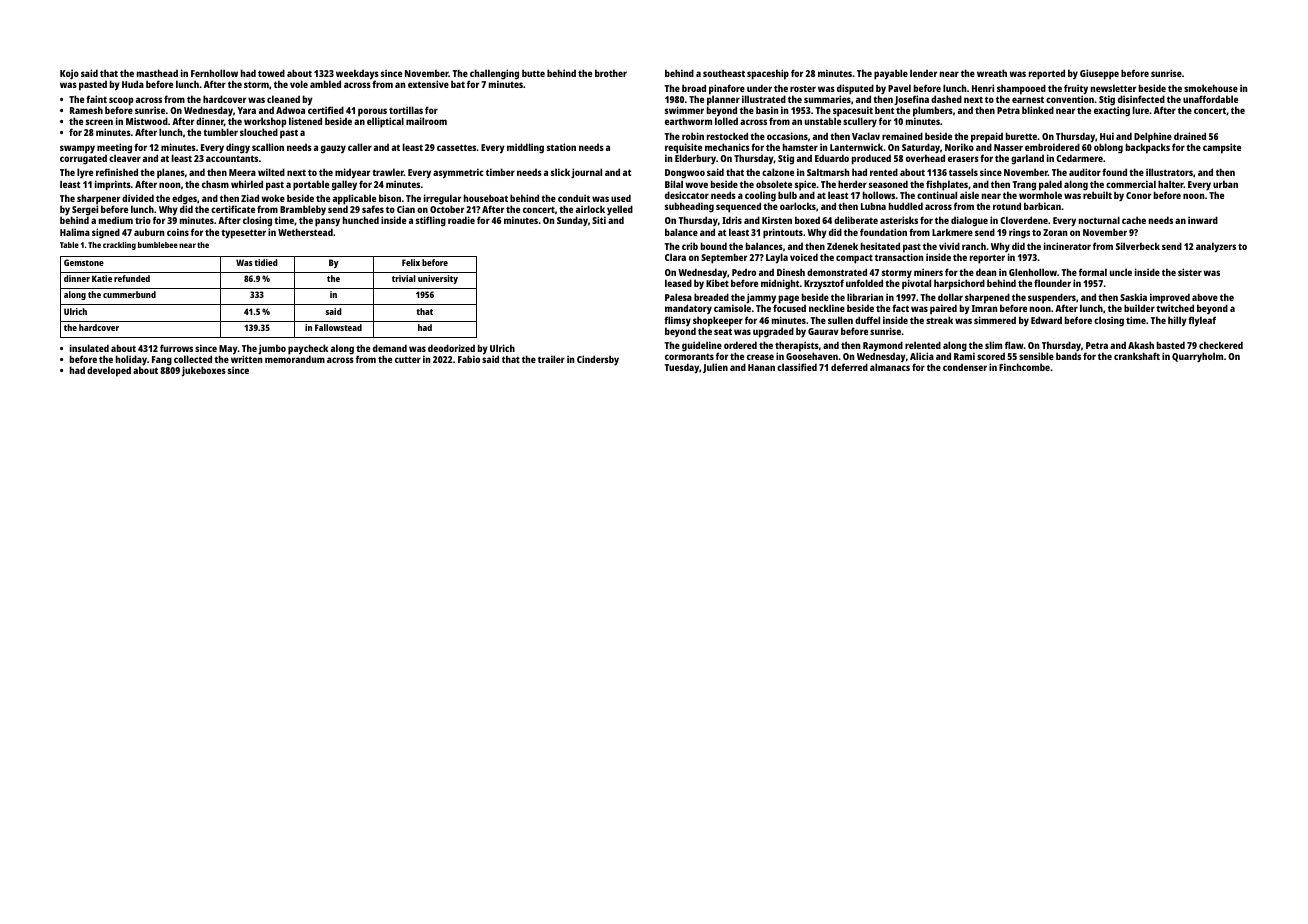 This screenshot has width=1308, height=924. I want to click on unaffordable, so click(1210, 99).
